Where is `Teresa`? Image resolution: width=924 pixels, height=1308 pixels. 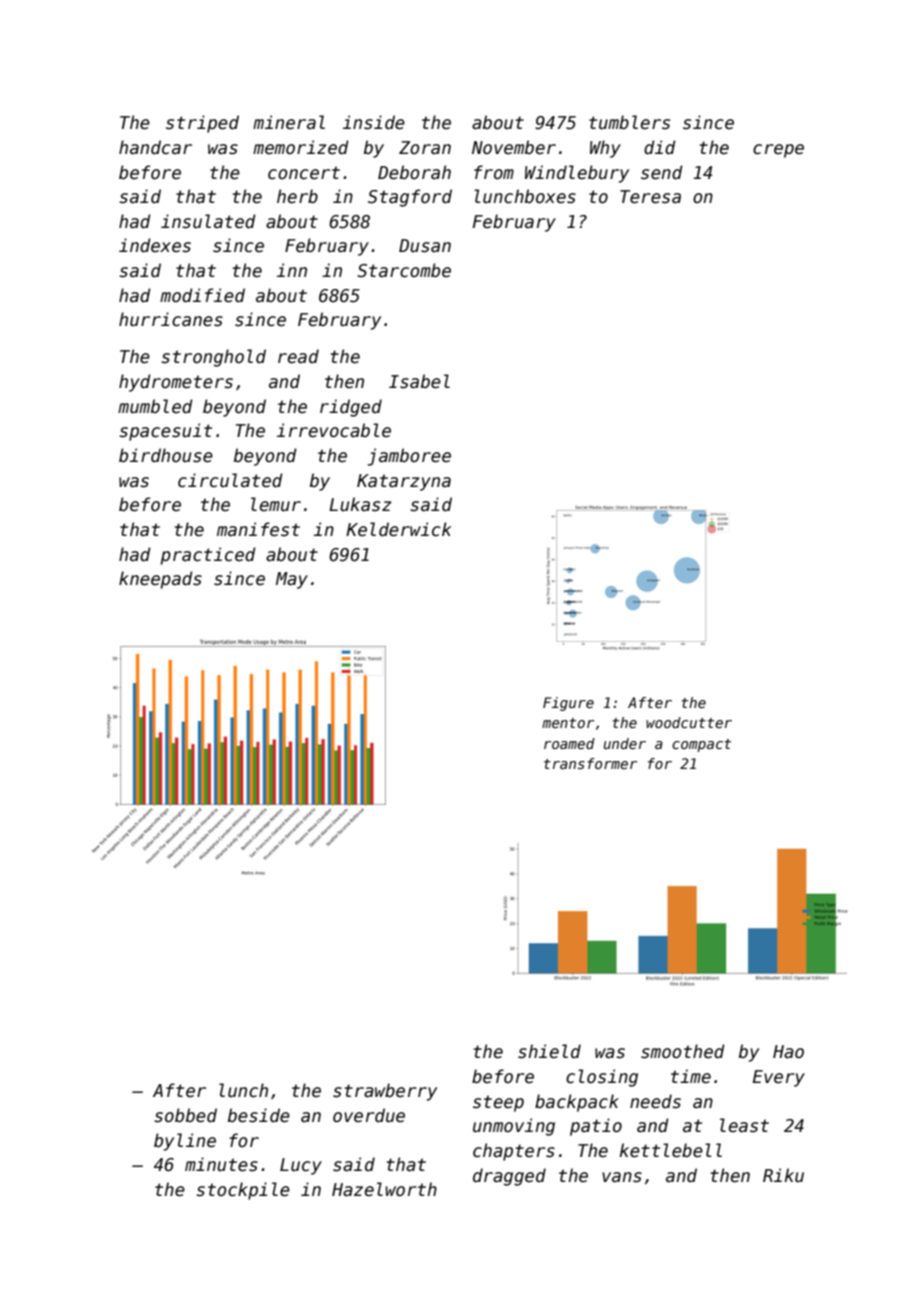
Teresa is located at coordinates (650, 197).
